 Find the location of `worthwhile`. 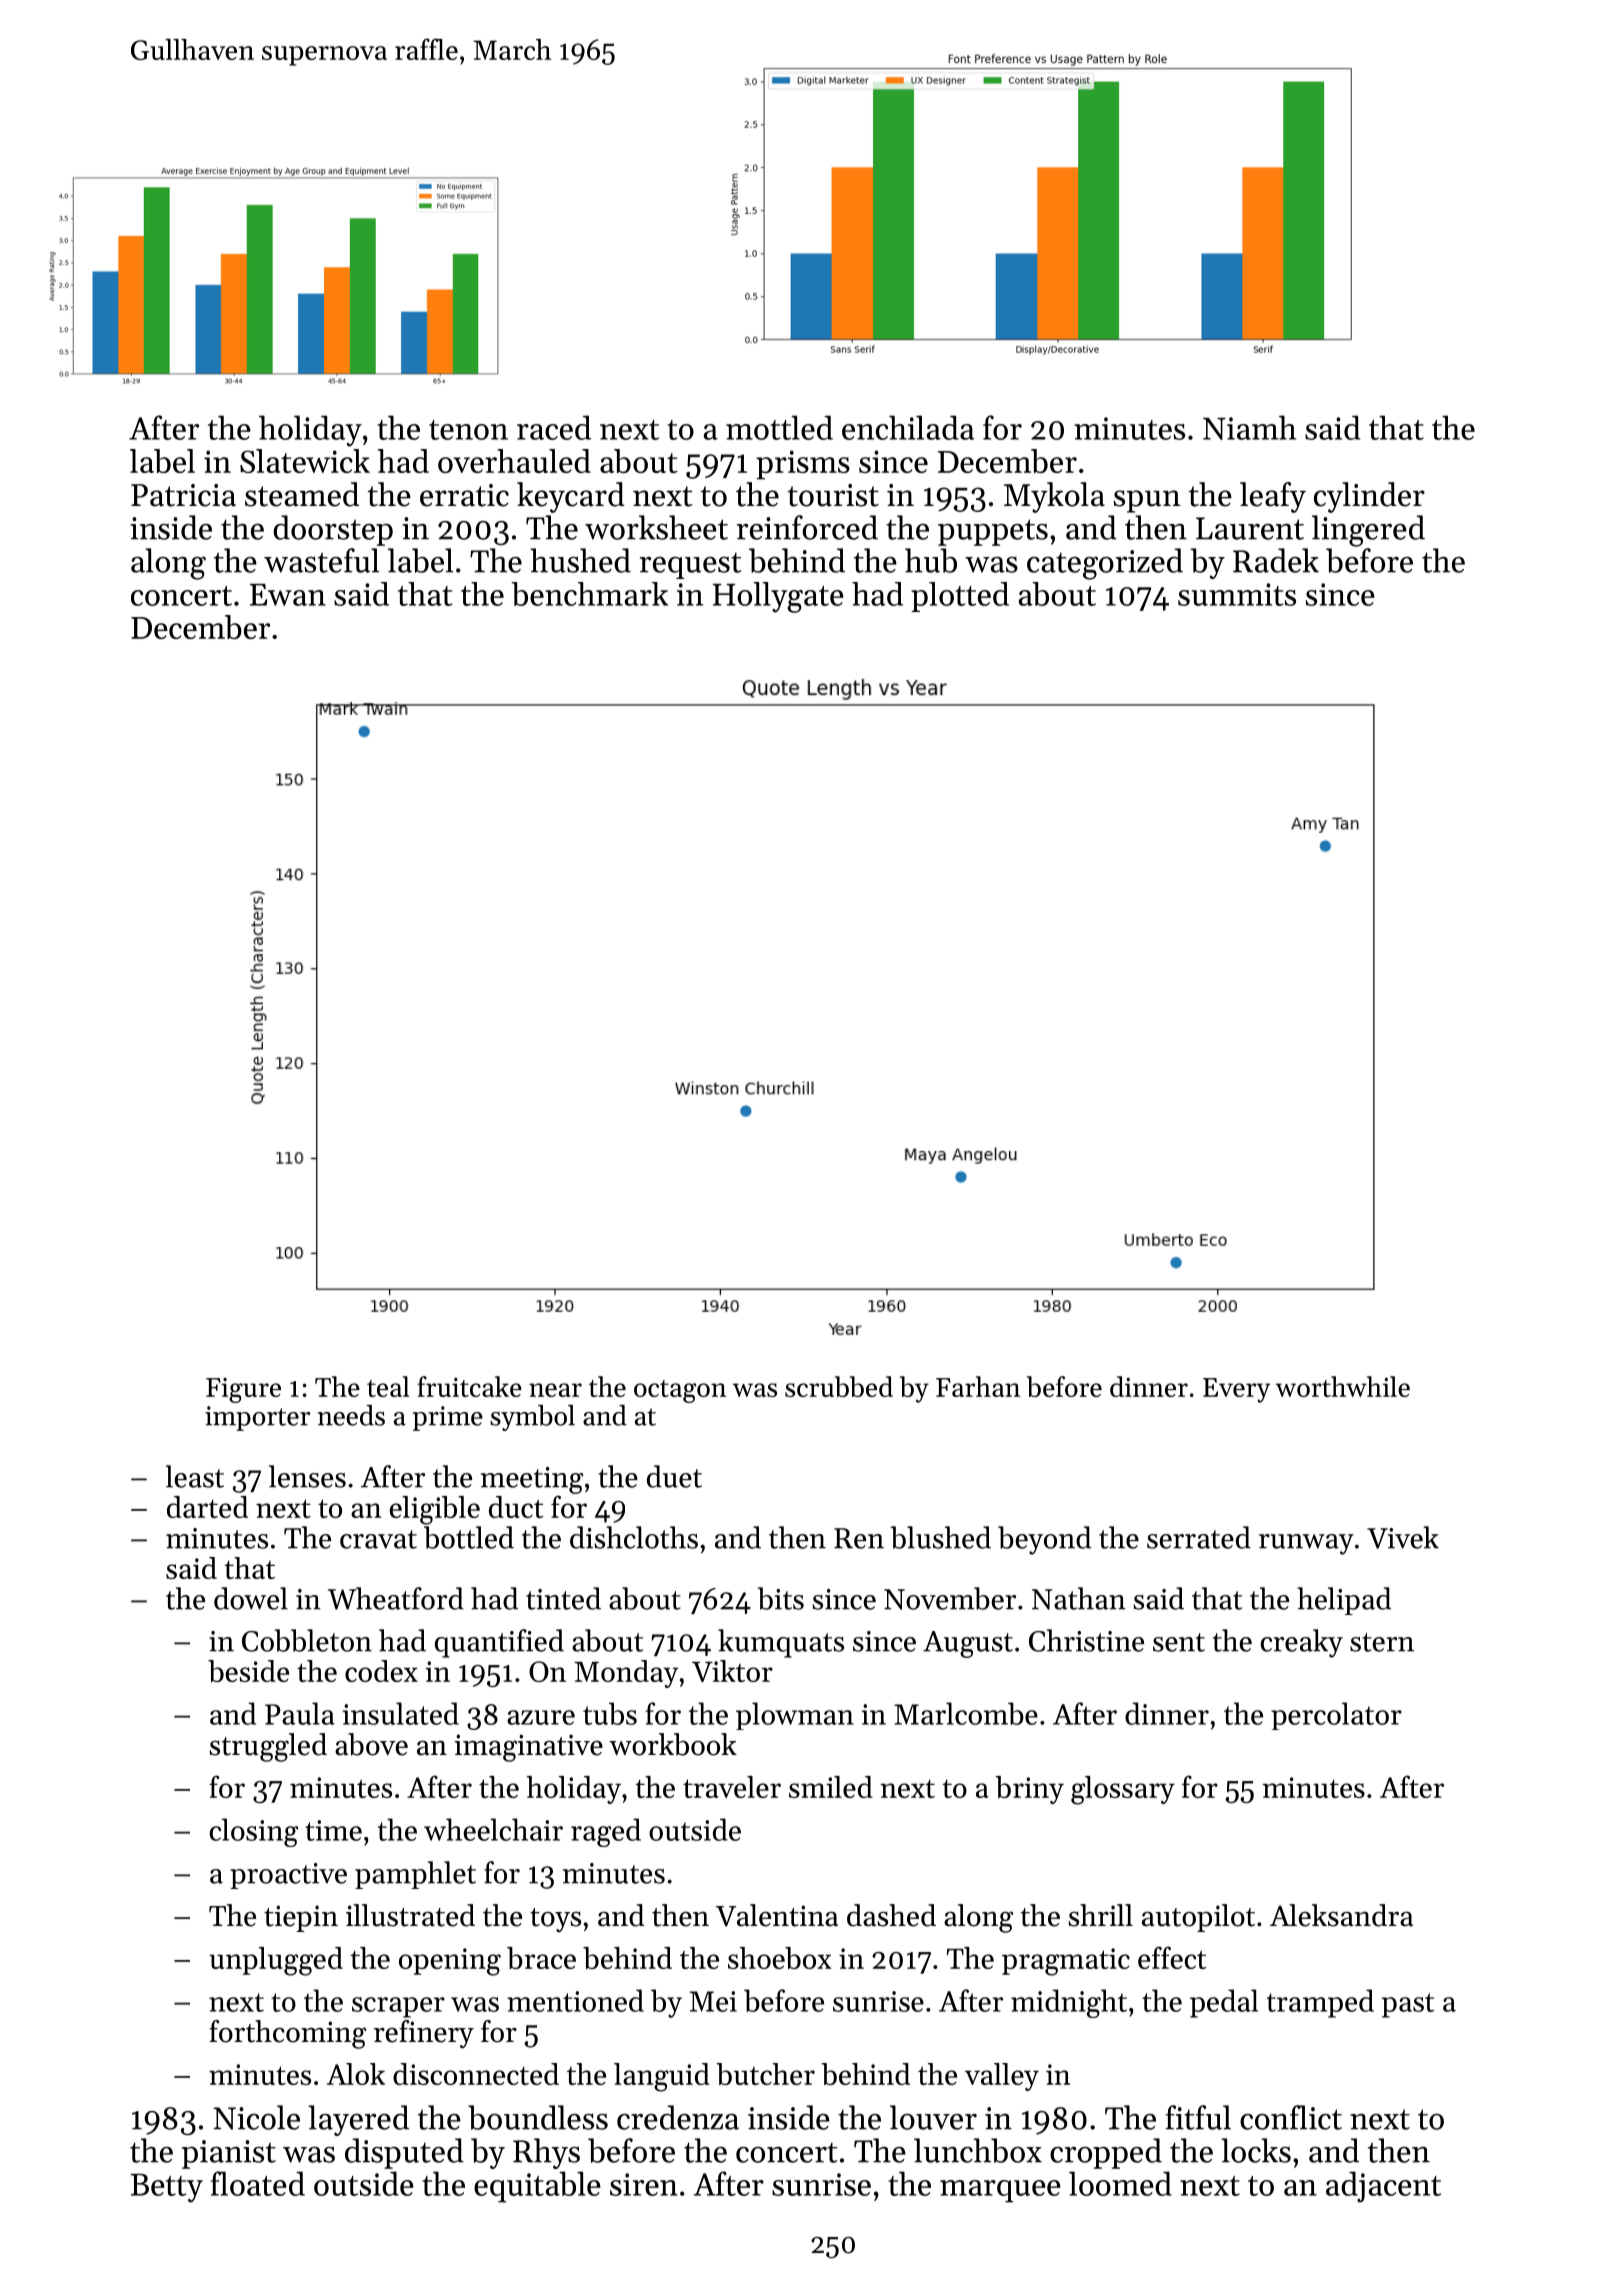

worthwhile is located at coordinates (1343, 1386).
